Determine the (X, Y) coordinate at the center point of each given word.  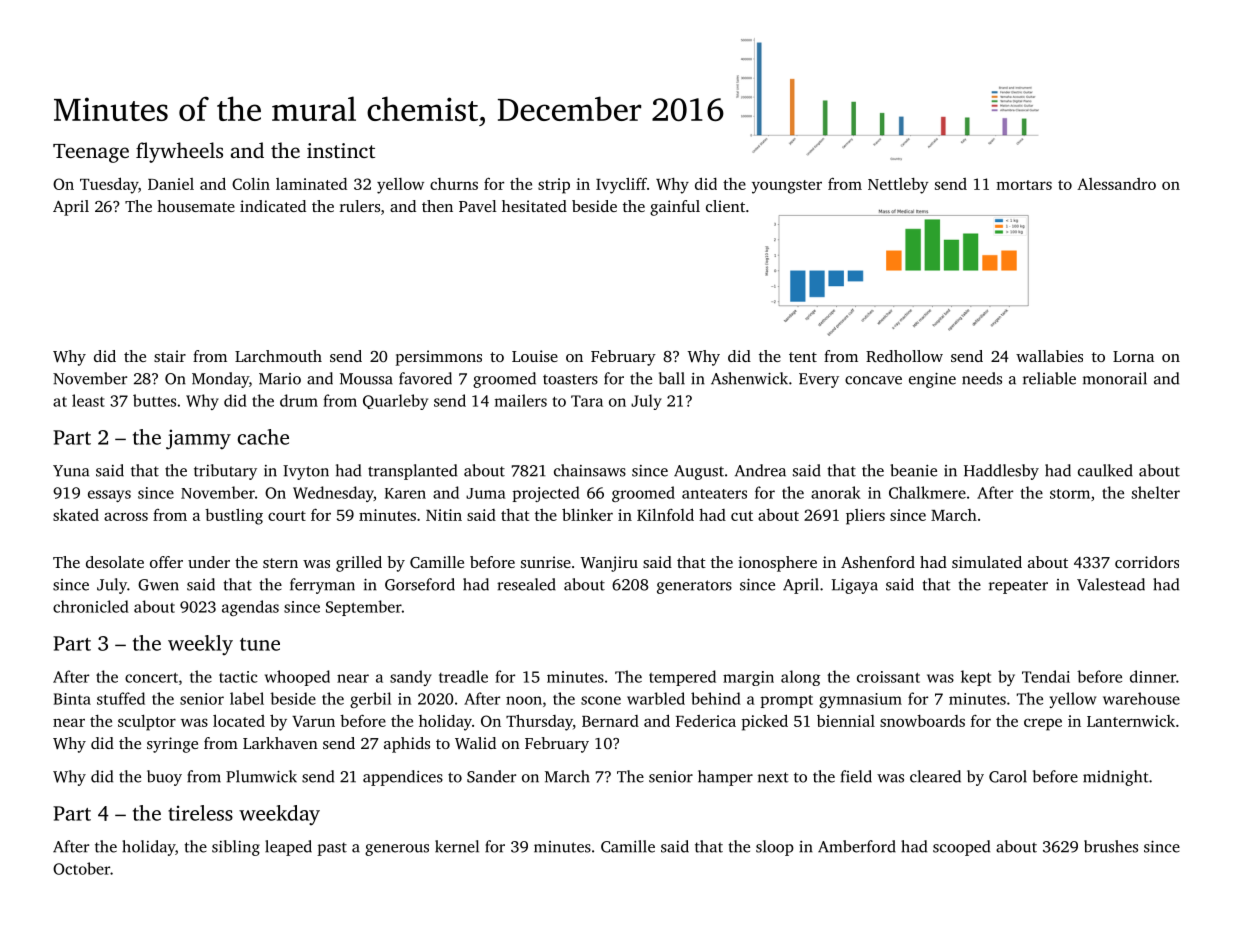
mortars (1024, 185)
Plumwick (261, 776)
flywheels (179, 152)
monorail (1115, 378)
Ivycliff (621, 185)
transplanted (412, 472)
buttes (154, 400)
